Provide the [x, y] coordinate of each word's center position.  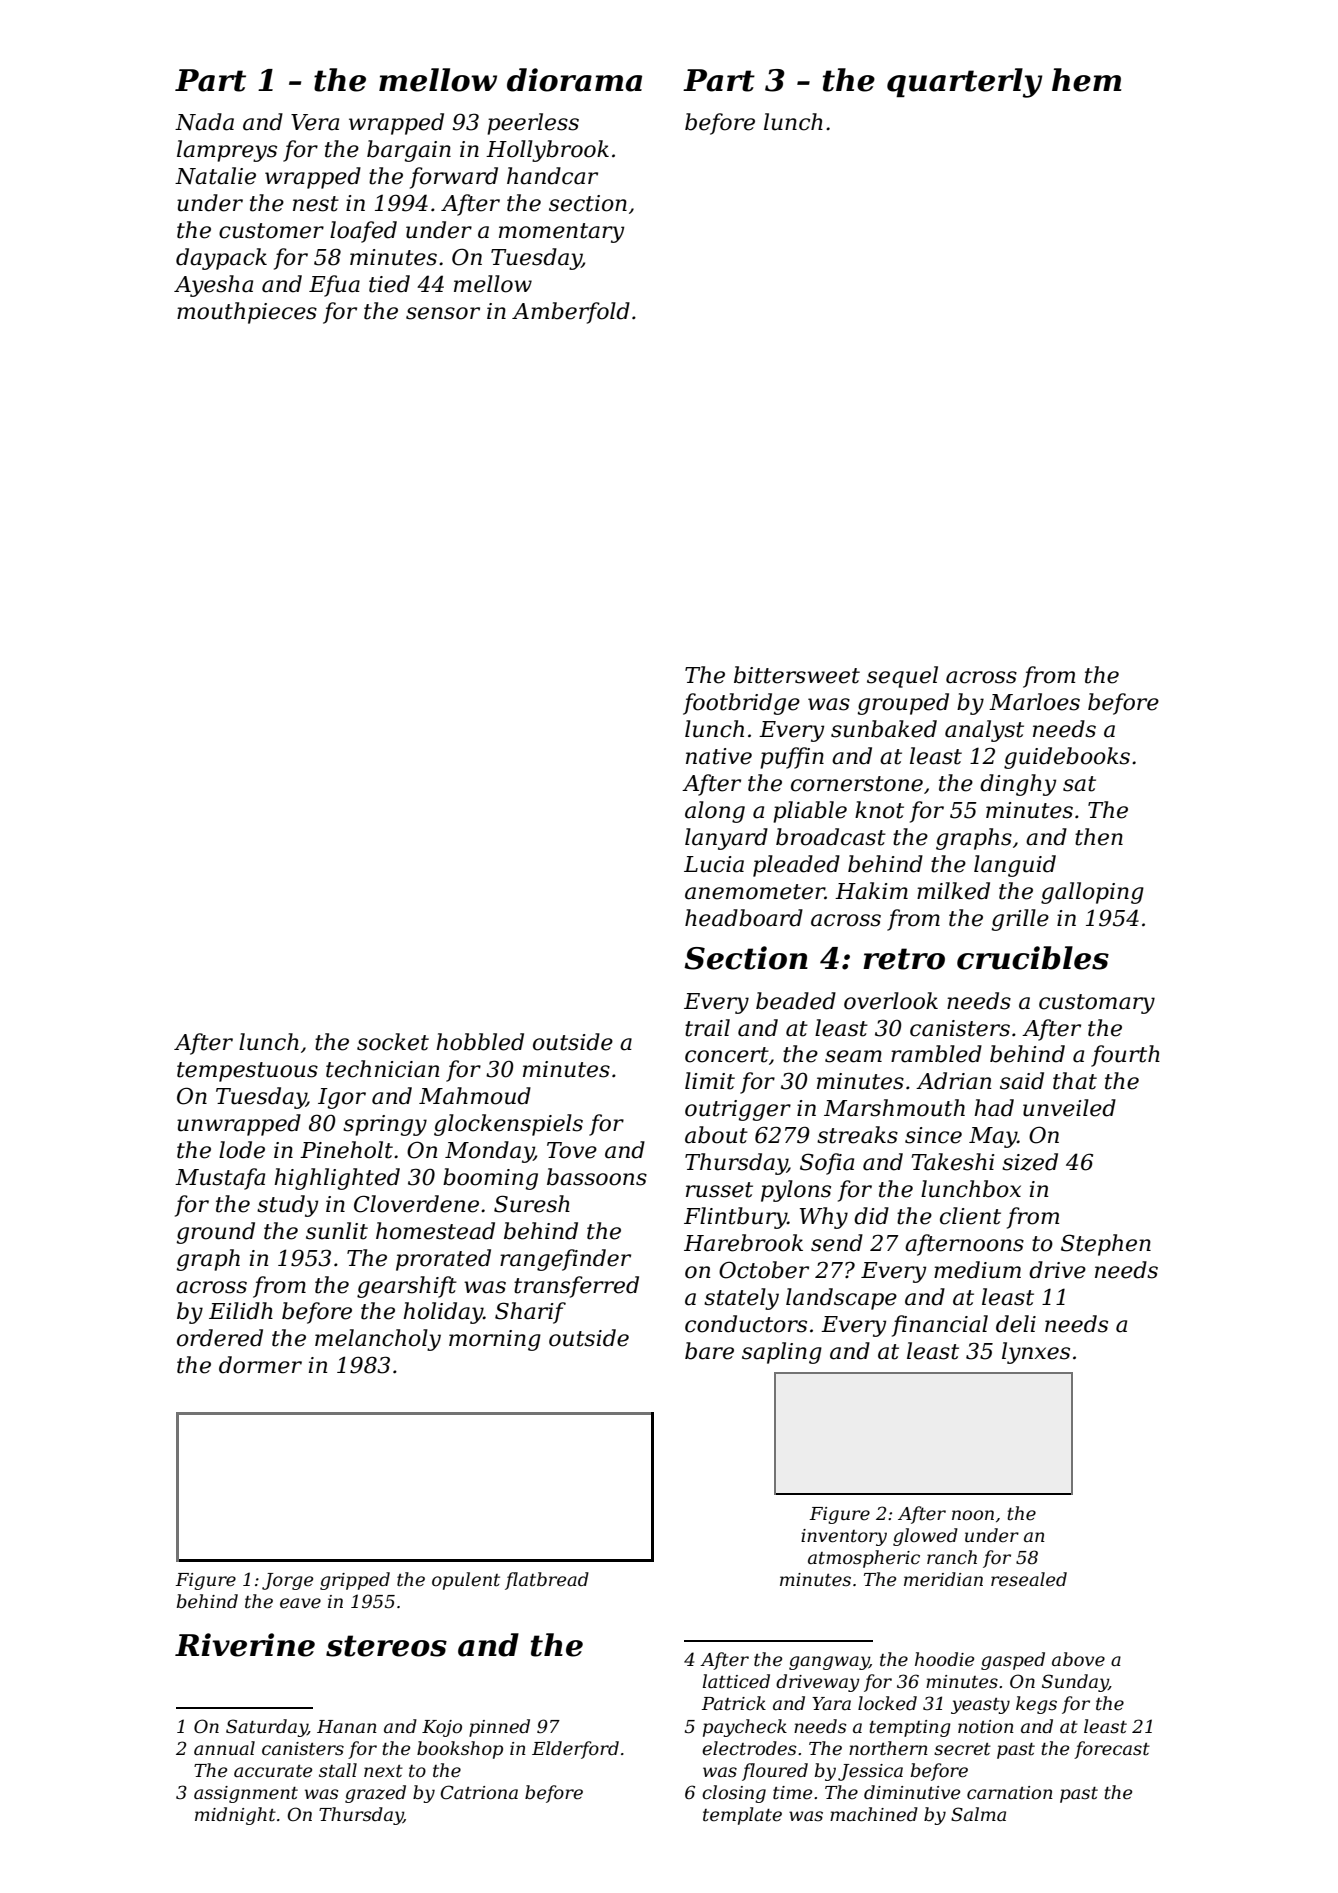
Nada [204, 122]
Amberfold [571, 313]
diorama [574, 80]
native [719, 756]
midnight [235, 1816]
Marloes [1034, 702]
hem [1086, 80]
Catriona [479, 1792]
